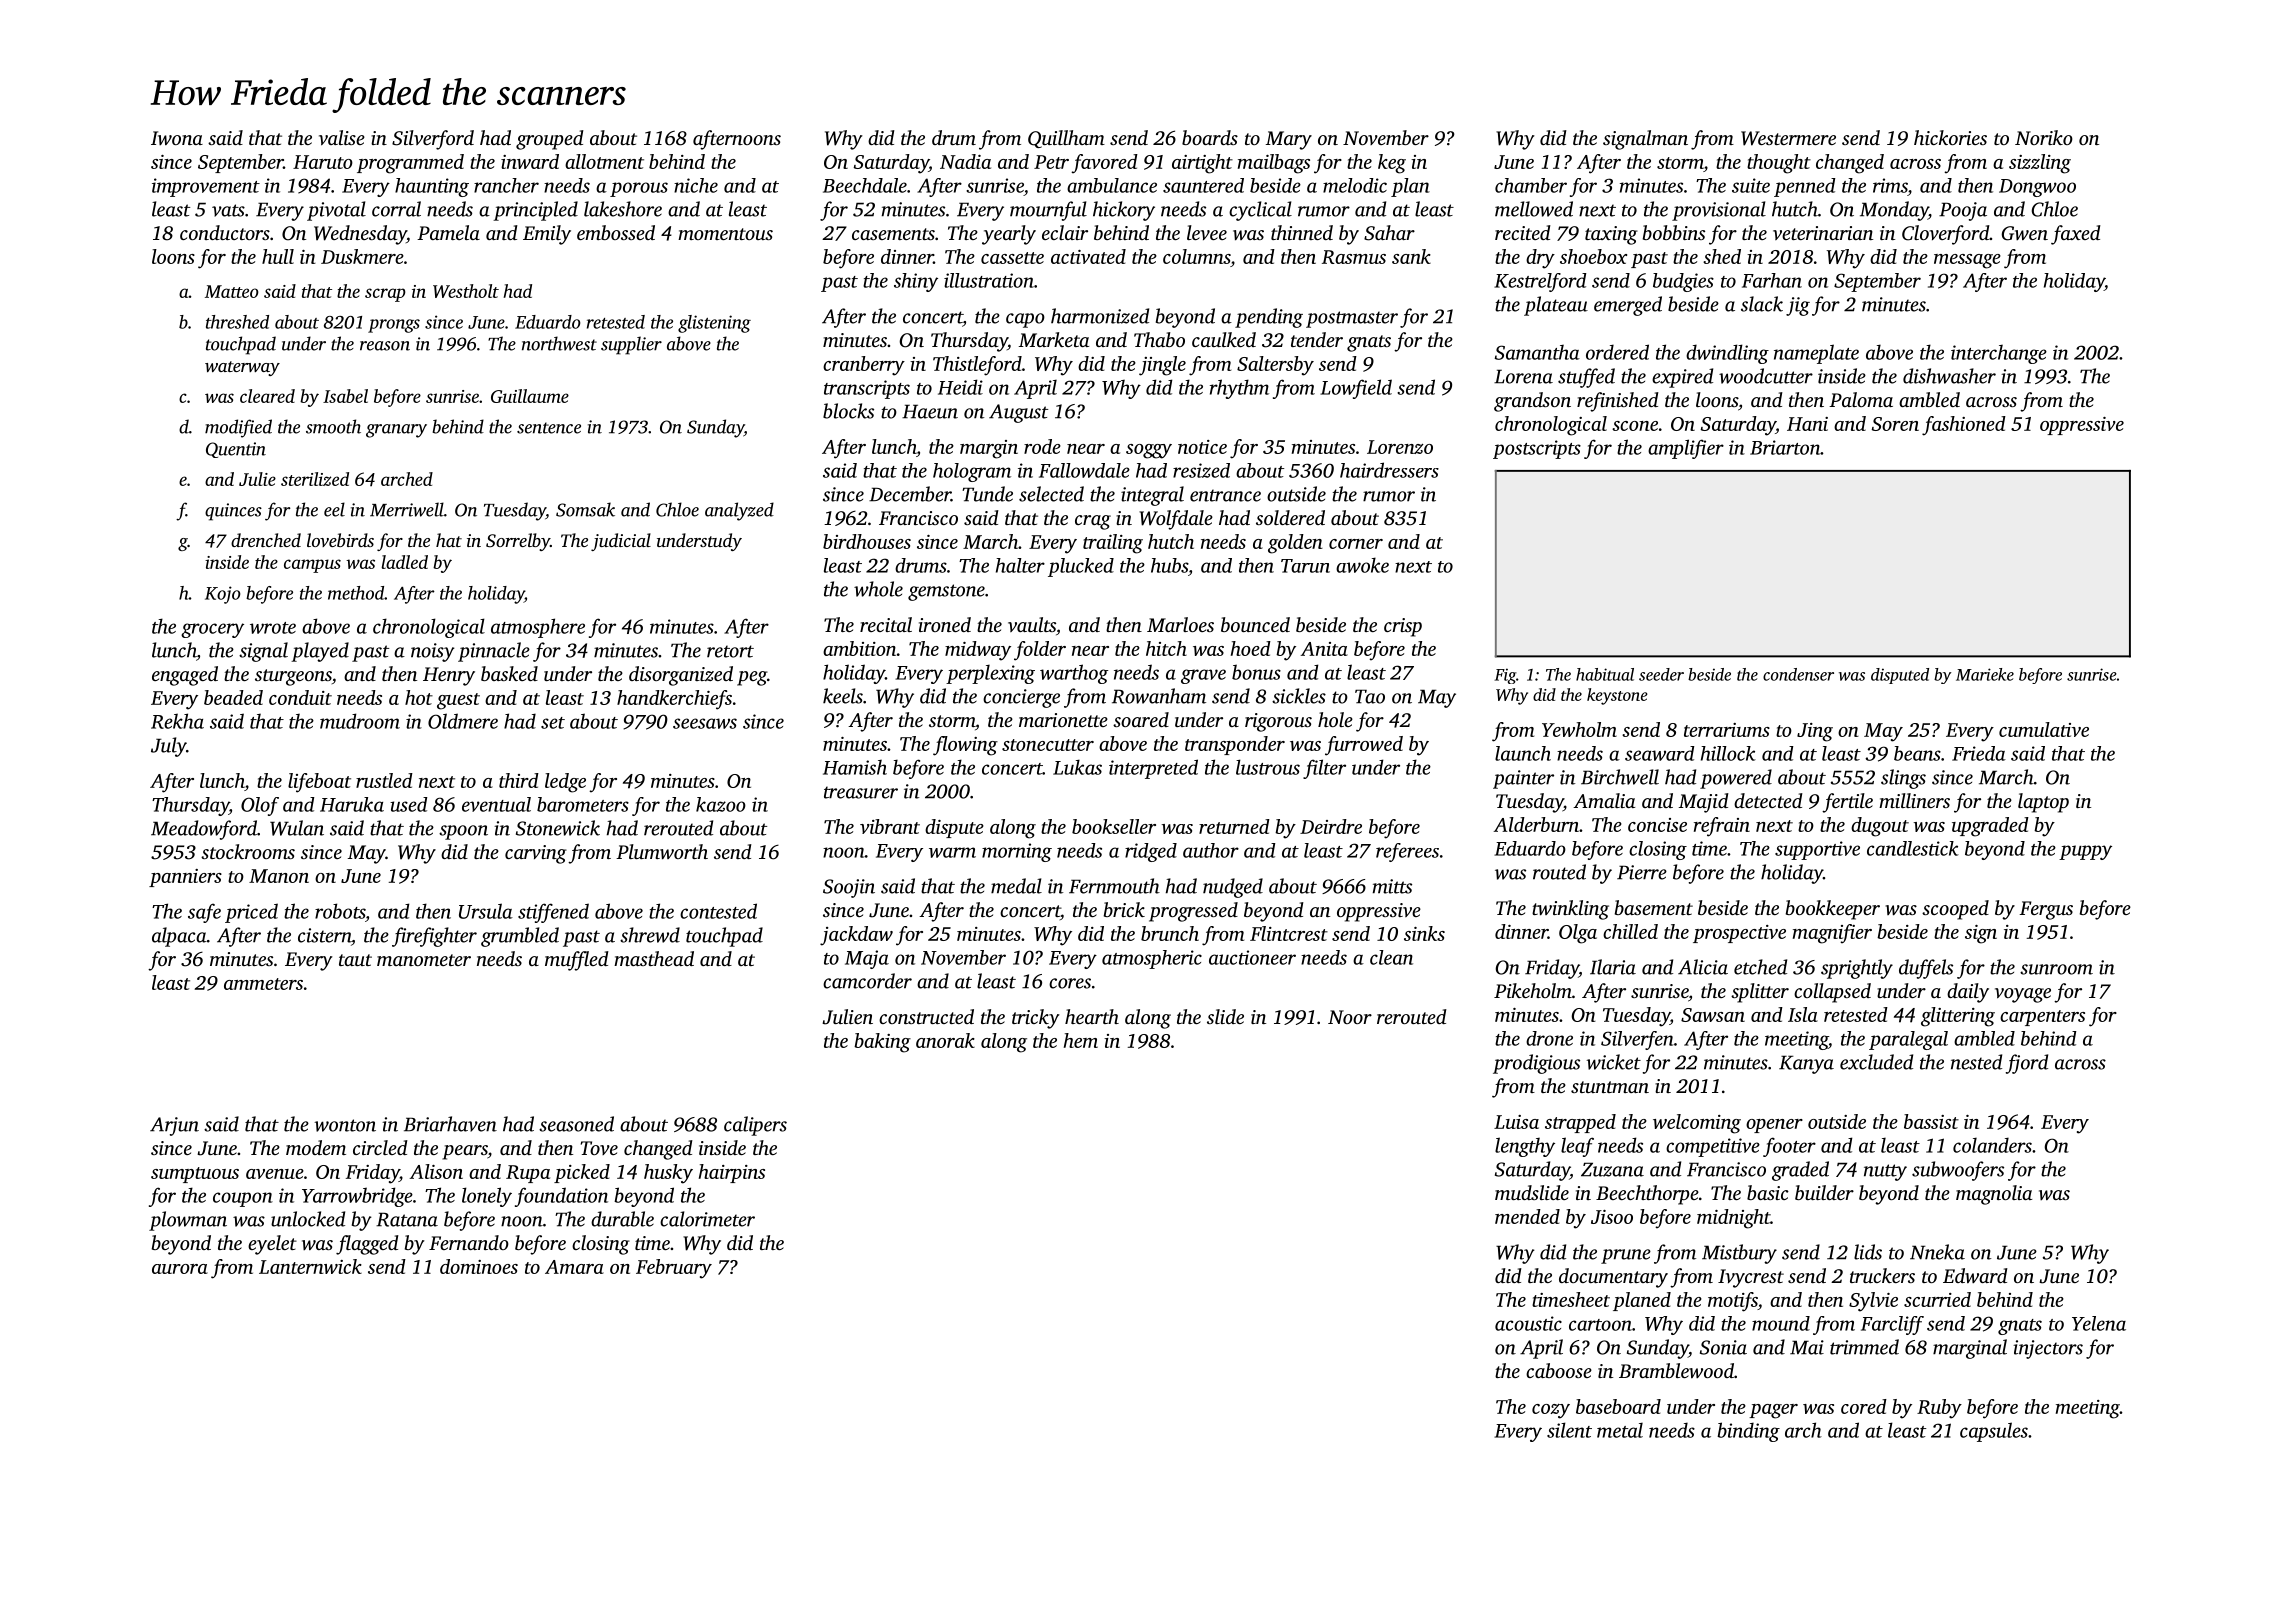  What do you see at coordinates (574, 1267) in the document?
I see `Amara` at bounding box center [574, 1267].
